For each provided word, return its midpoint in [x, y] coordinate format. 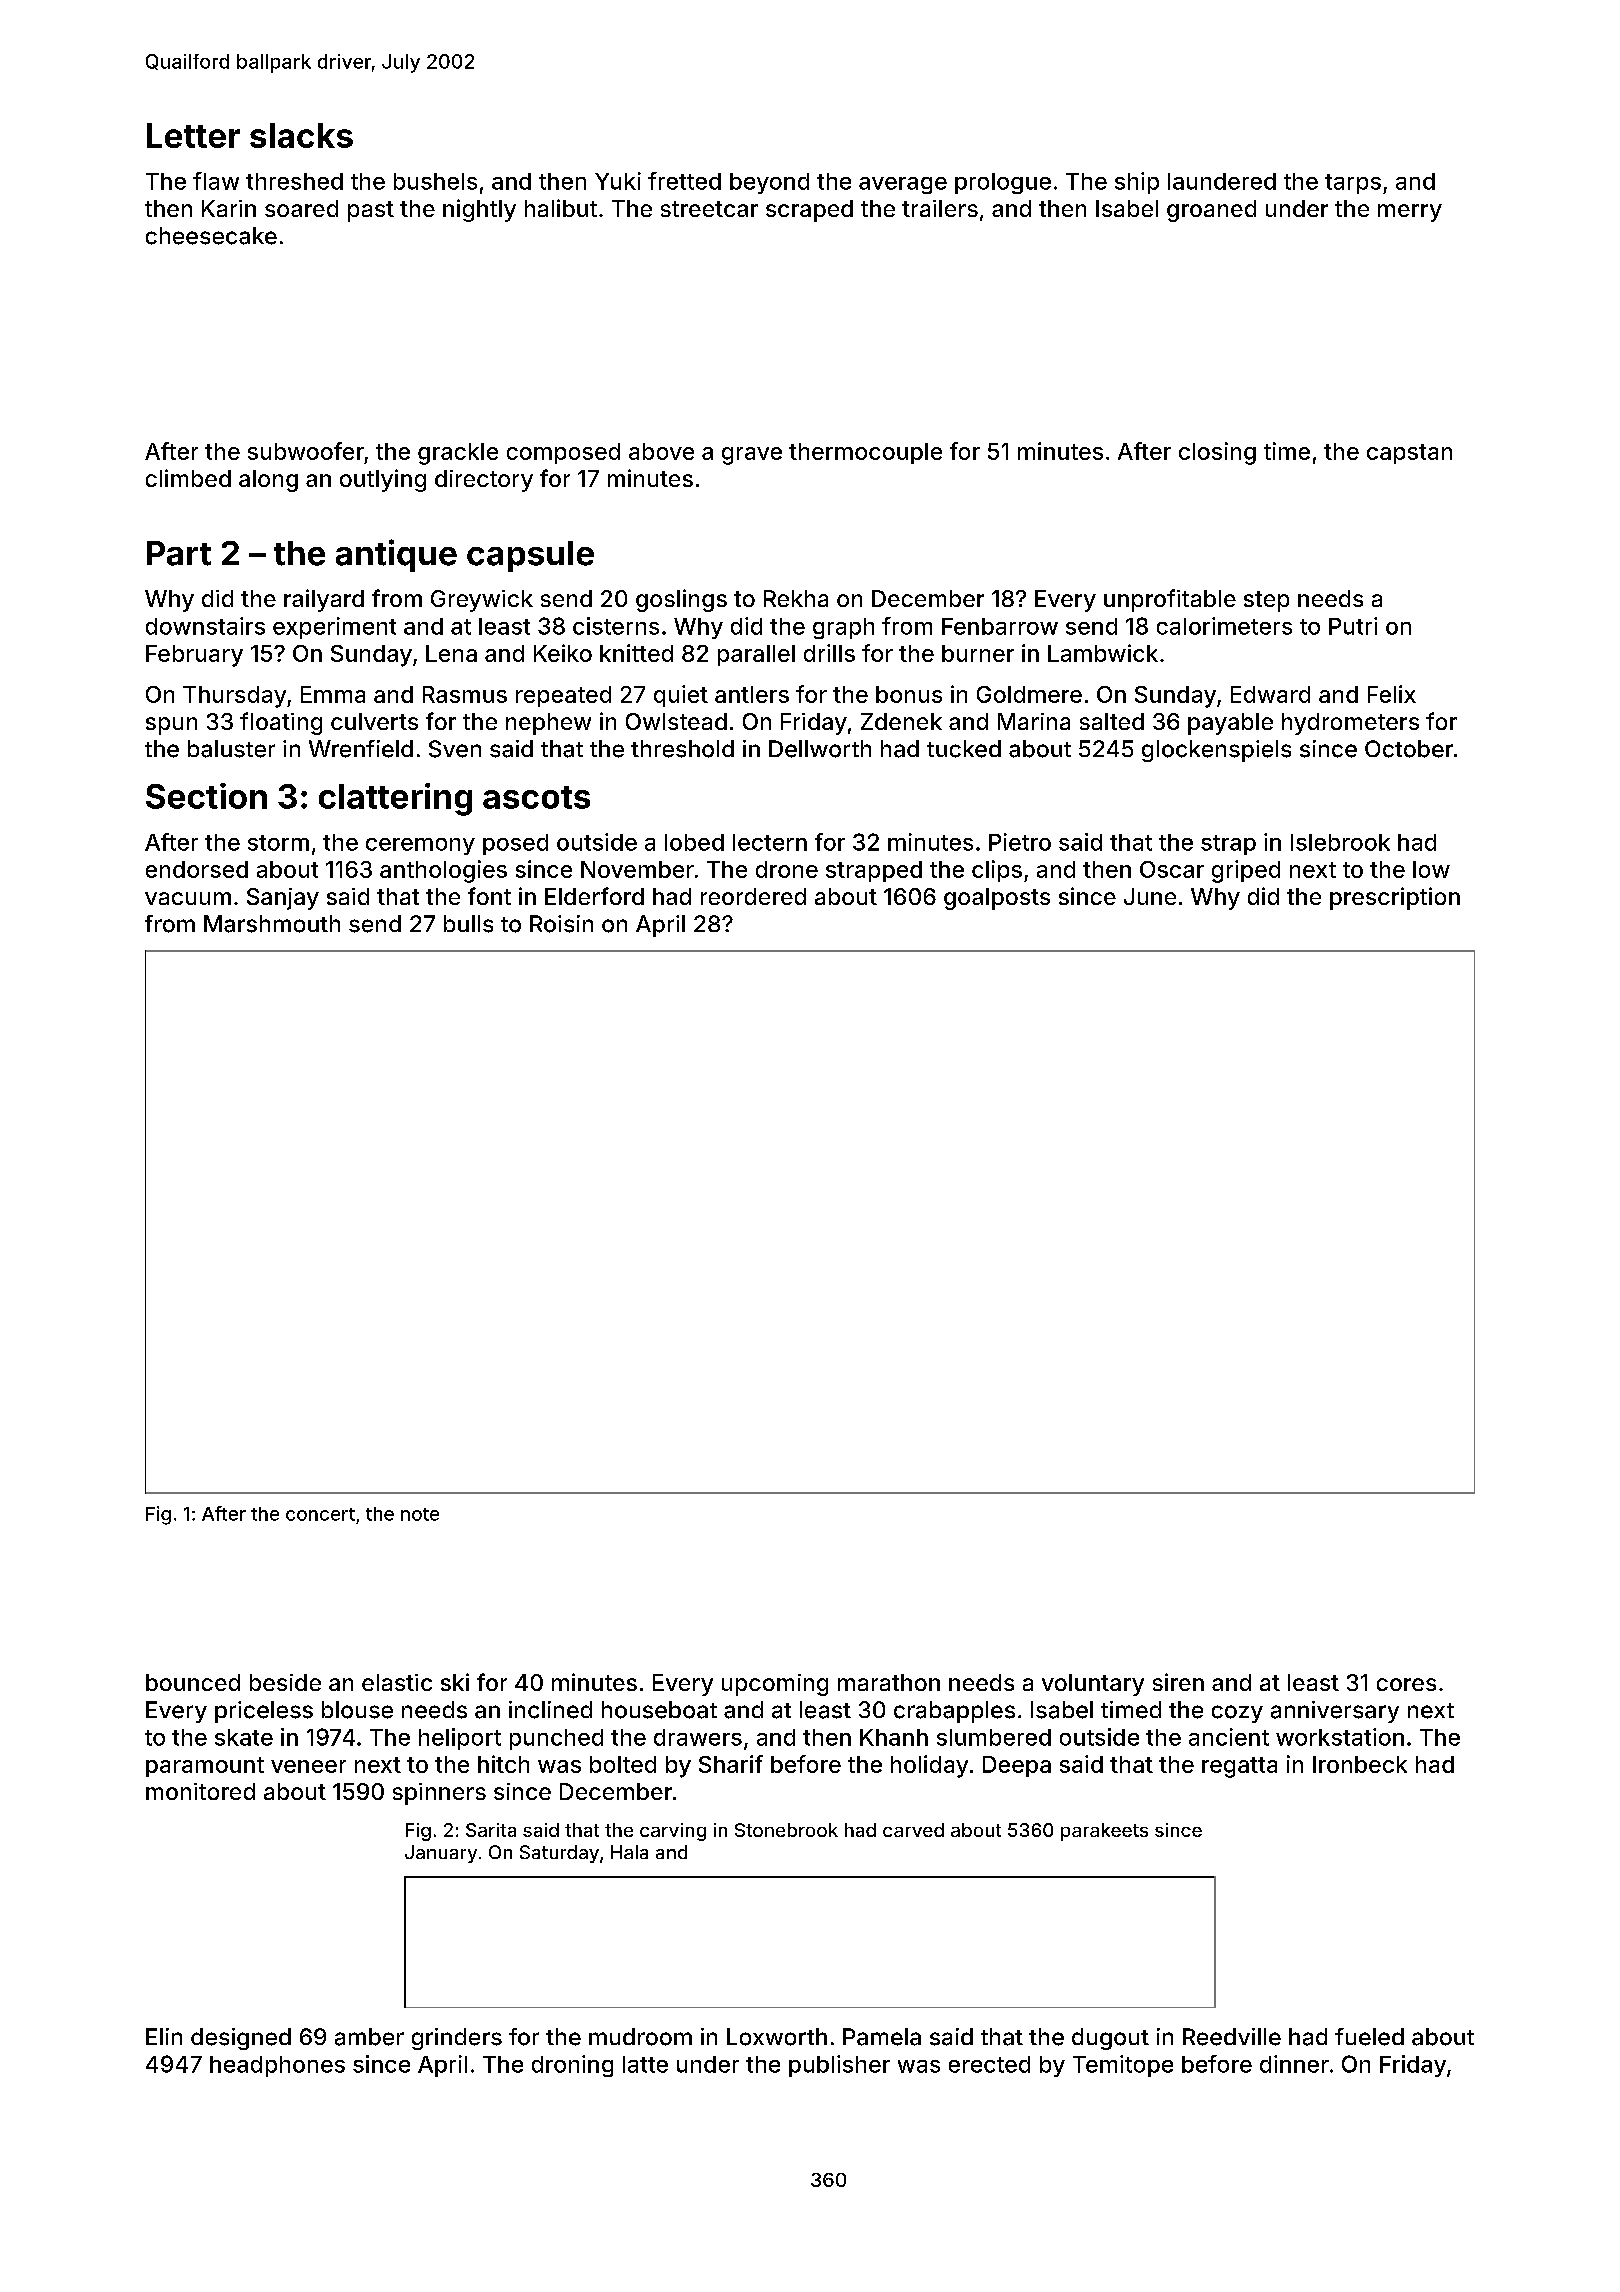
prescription [1395, 898]
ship [1137, 183]
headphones [277, 2066]
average [903, 185]
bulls [468, 924]
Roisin [561, 924]
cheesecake [211, 236]
